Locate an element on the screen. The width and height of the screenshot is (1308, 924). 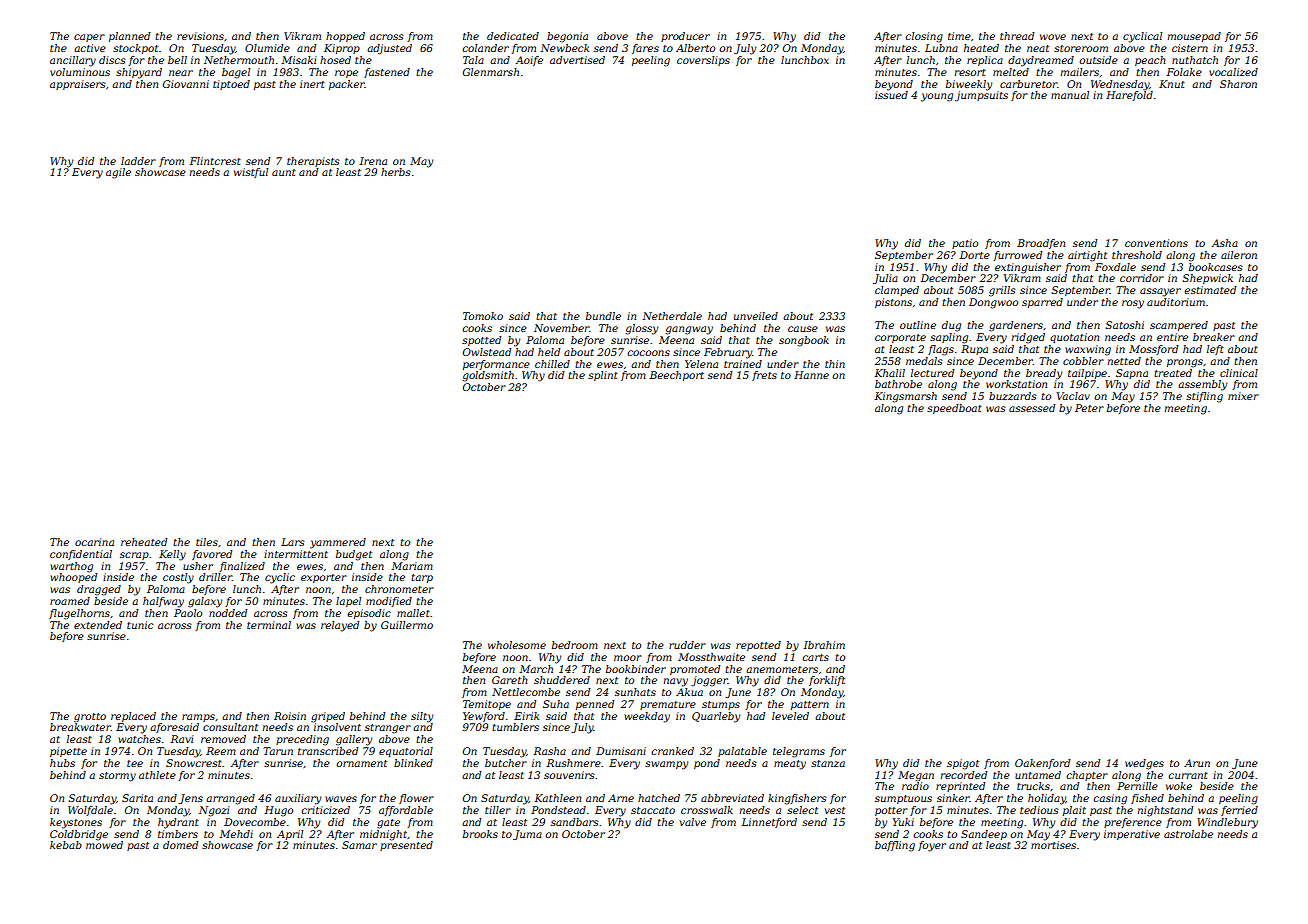
frets is located at coordinates (764, 376).
